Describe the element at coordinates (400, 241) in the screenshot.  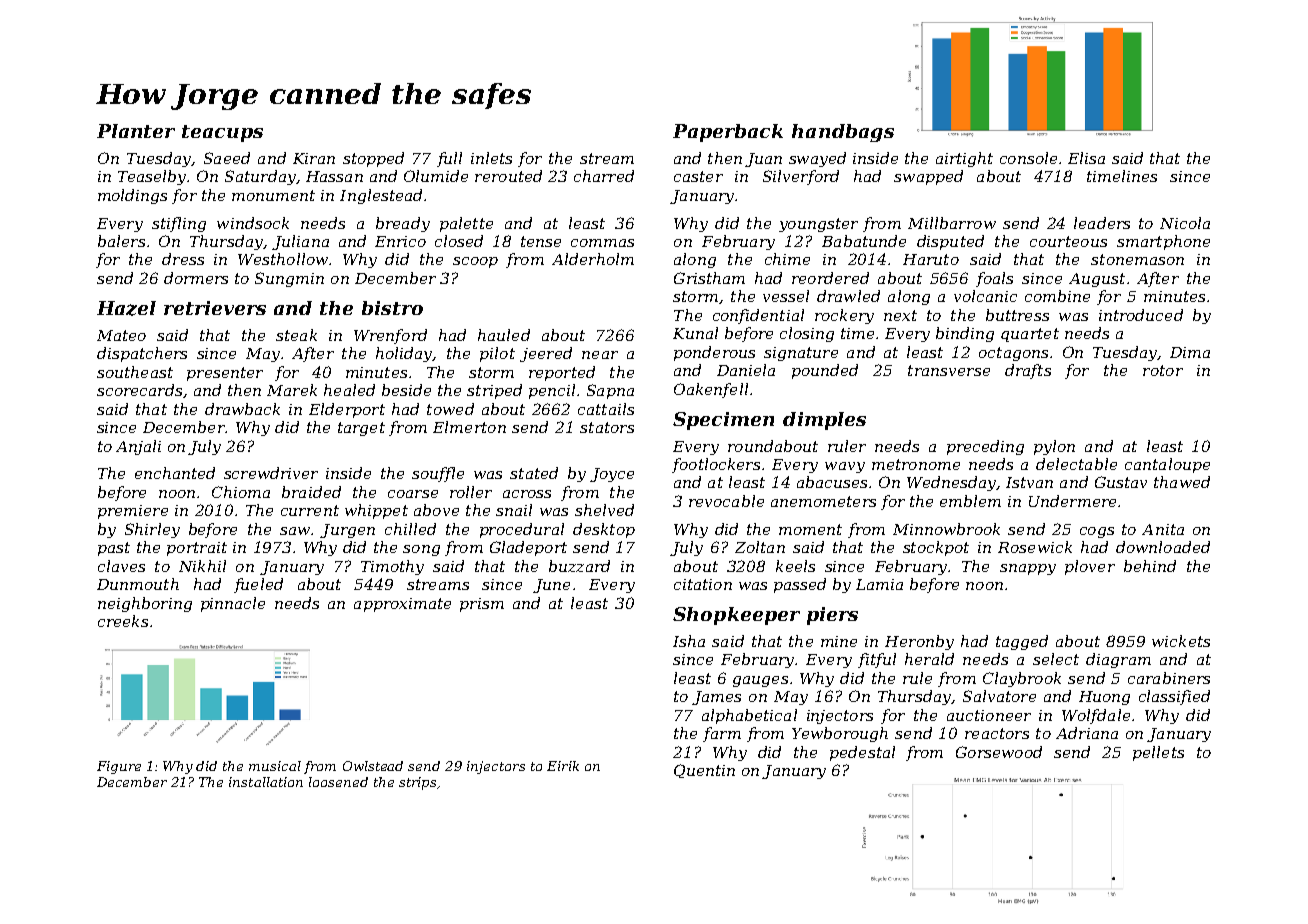
I see `Enrico` at that location.
